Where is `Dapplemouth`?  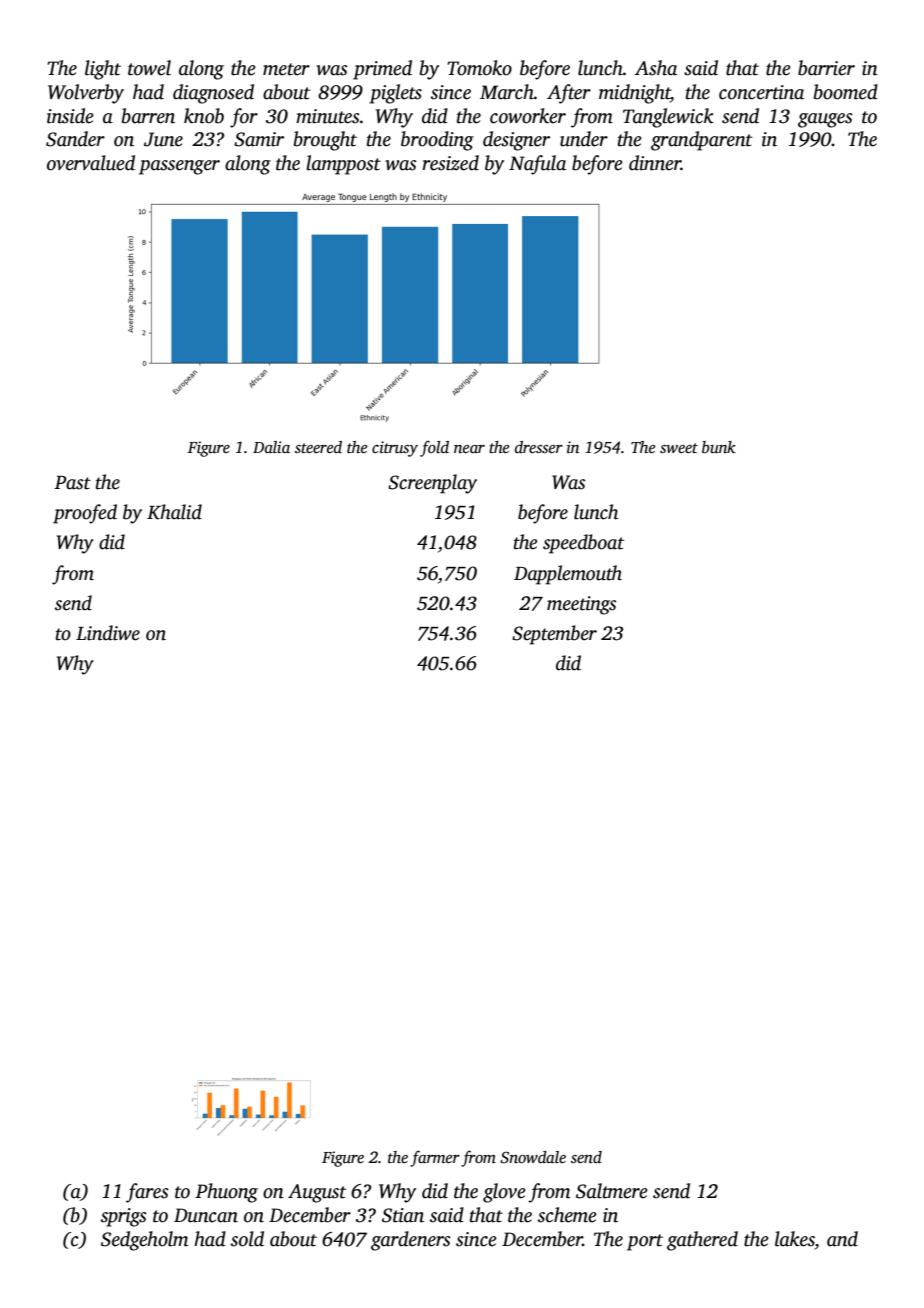
Dapplemouth is located at coordinates (568, 575).
